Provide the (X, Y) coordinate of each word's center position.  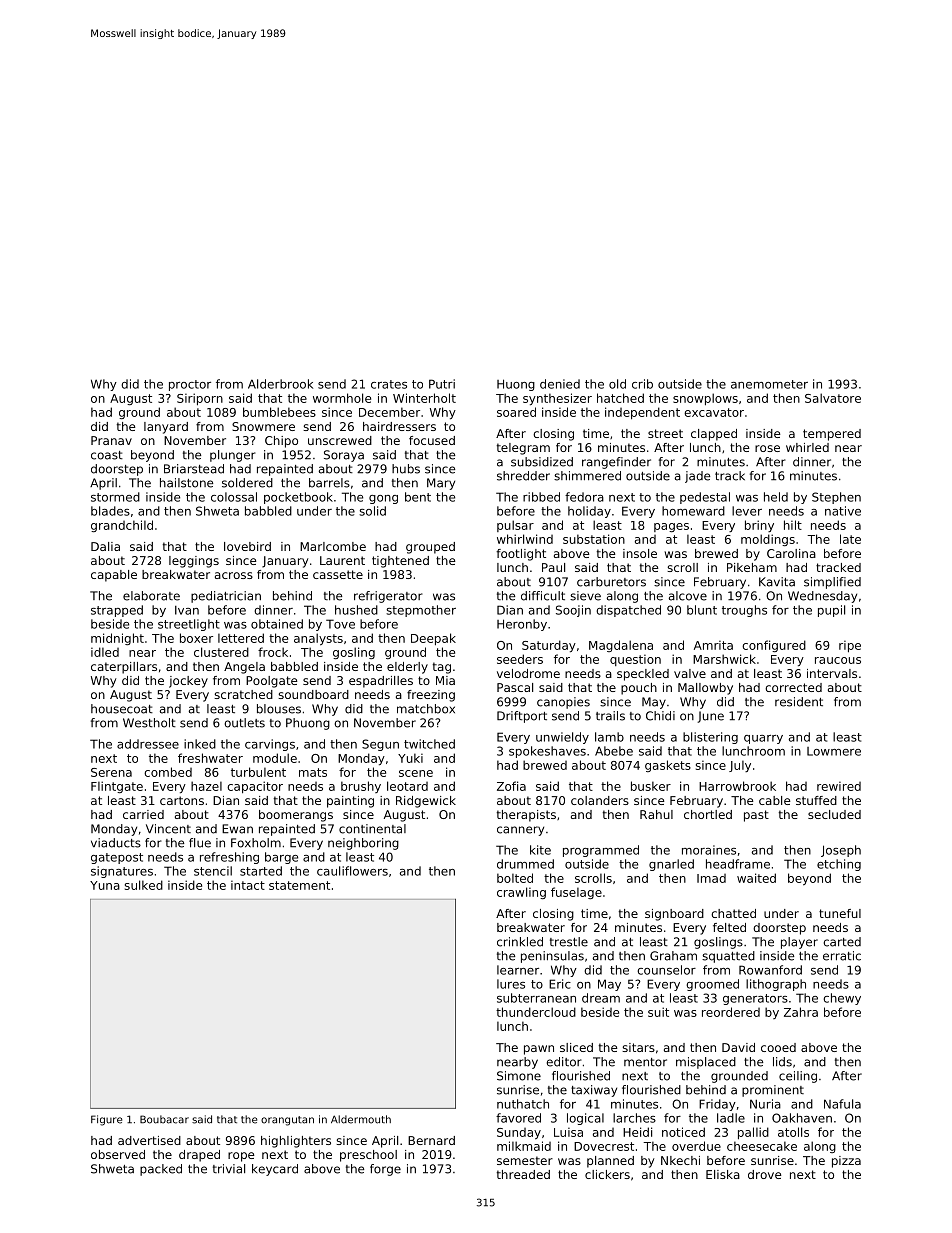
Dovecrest (604, 1146)
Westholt (149, 723)
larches (634, 1118)
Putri (442, 384)
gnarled (671, 865)
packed (161, 1170)
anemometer (769, 384)
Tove (340, 624)
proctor (190, 385)
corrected (793, 687)
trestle (569, 942)
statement (299, 885)
